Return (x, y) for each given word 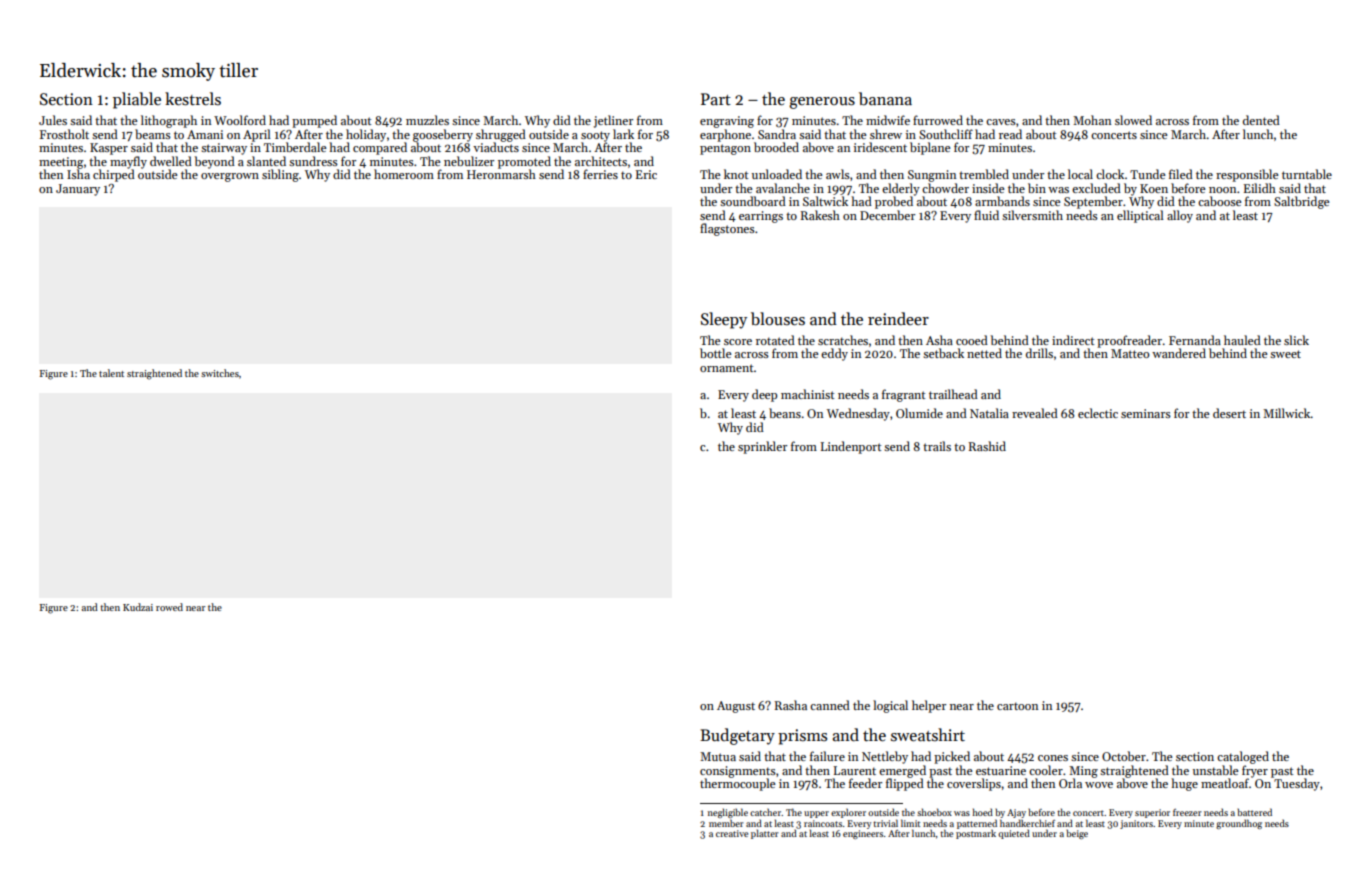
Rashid (987, 446)
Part (716, 99)
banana (885, 98)
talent (111, 373)
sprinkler (762, 447)
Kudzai (138, 607)
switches (220, 373)
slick (1296, 340)
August (736, 707)
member (726, 823)
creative (732, 833)
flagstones (727, 229)
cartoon (1017, 706)
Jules (53, 120)
